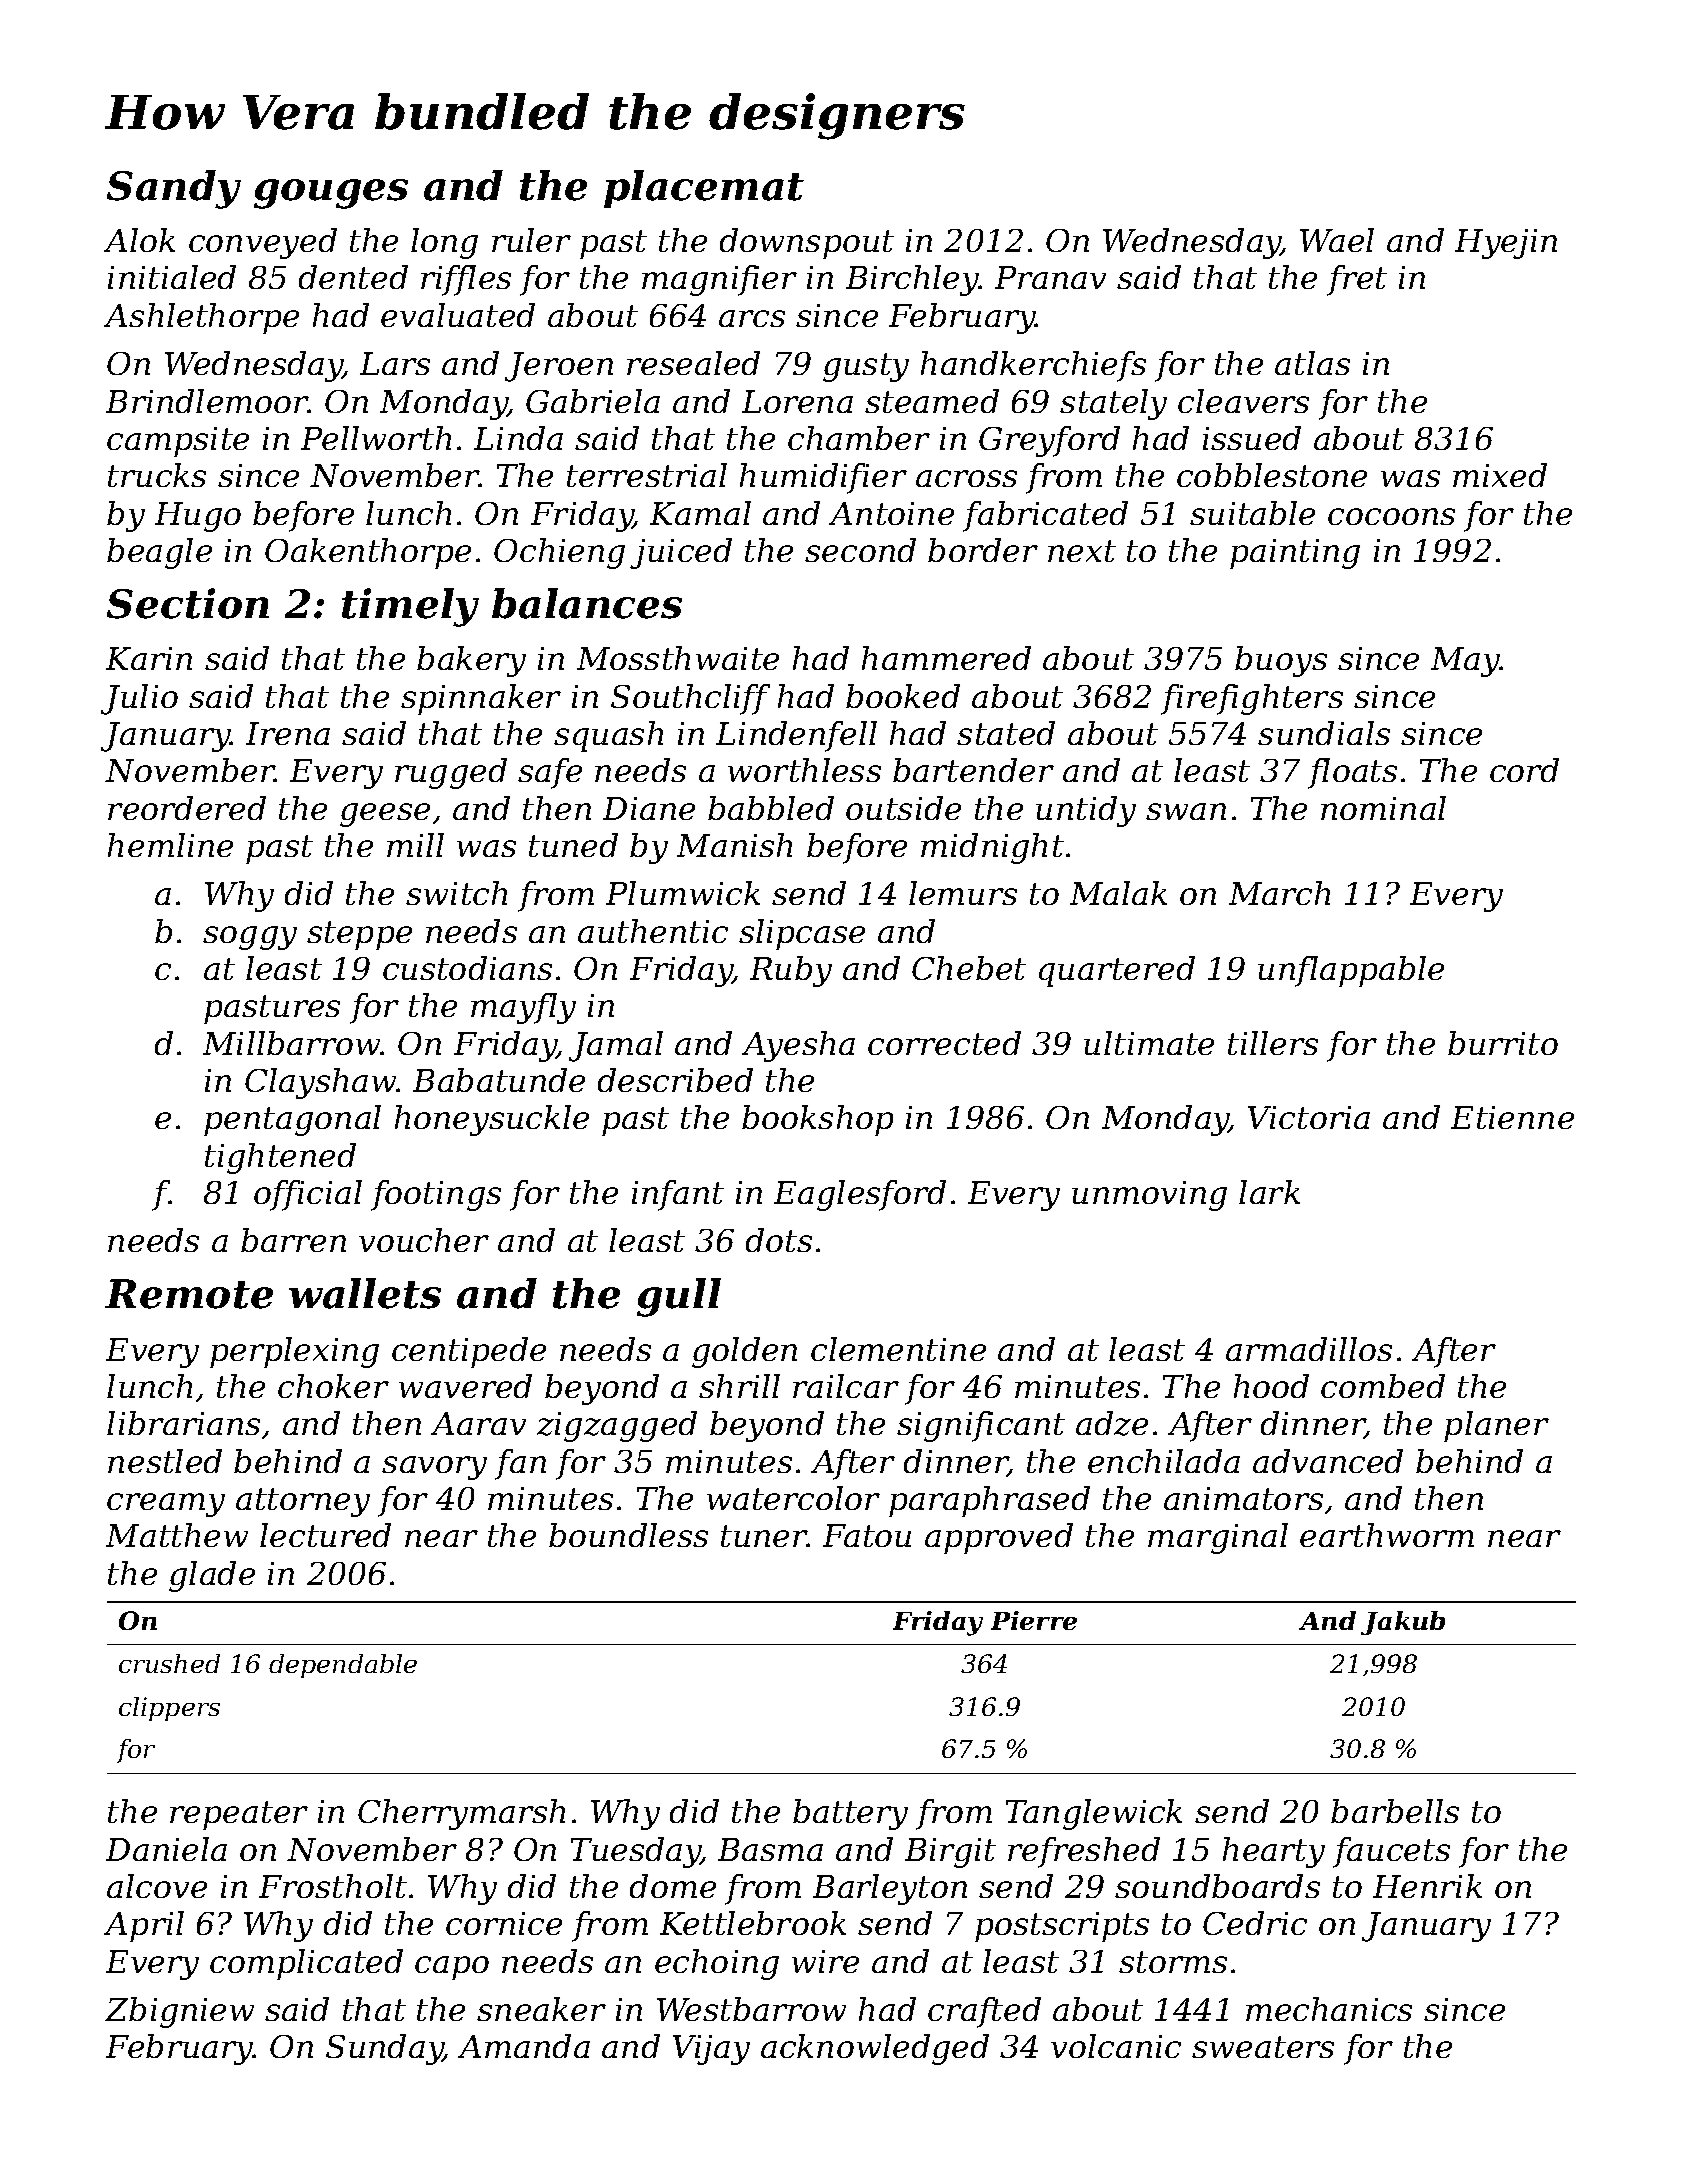 The width and height of the screenshot is (1683, 2178). What do you see at coordinates (999, 1538) in the screenshot?
I see `approved` at bounding box center [999, 1538].
